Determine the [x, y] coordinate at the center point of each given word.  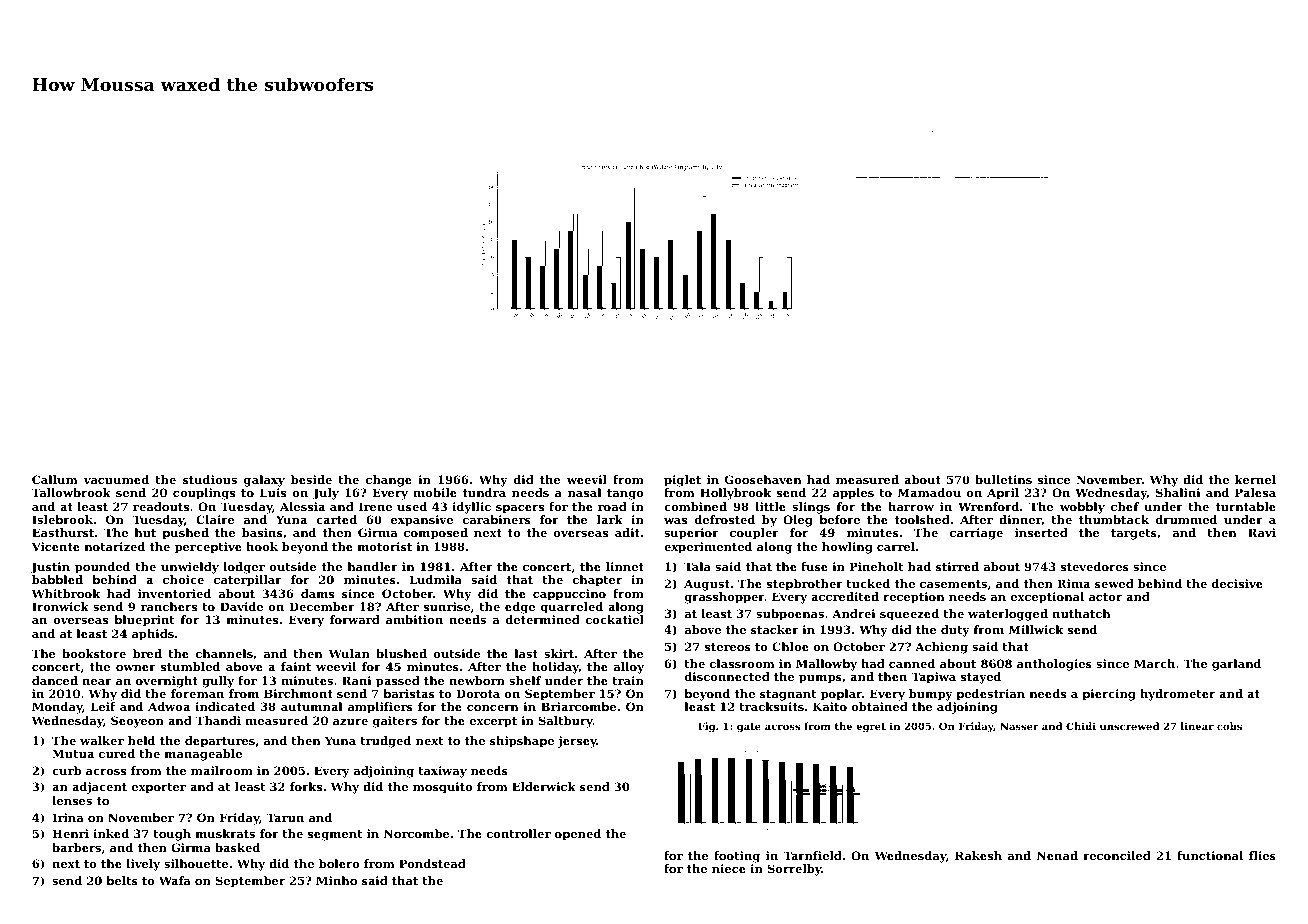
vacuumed [116, 479]
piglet [682, 481]
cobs [1229, 726]
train [628, 680]
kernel [1255, 479]
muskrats [225, 833]
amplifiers [380, 708]
